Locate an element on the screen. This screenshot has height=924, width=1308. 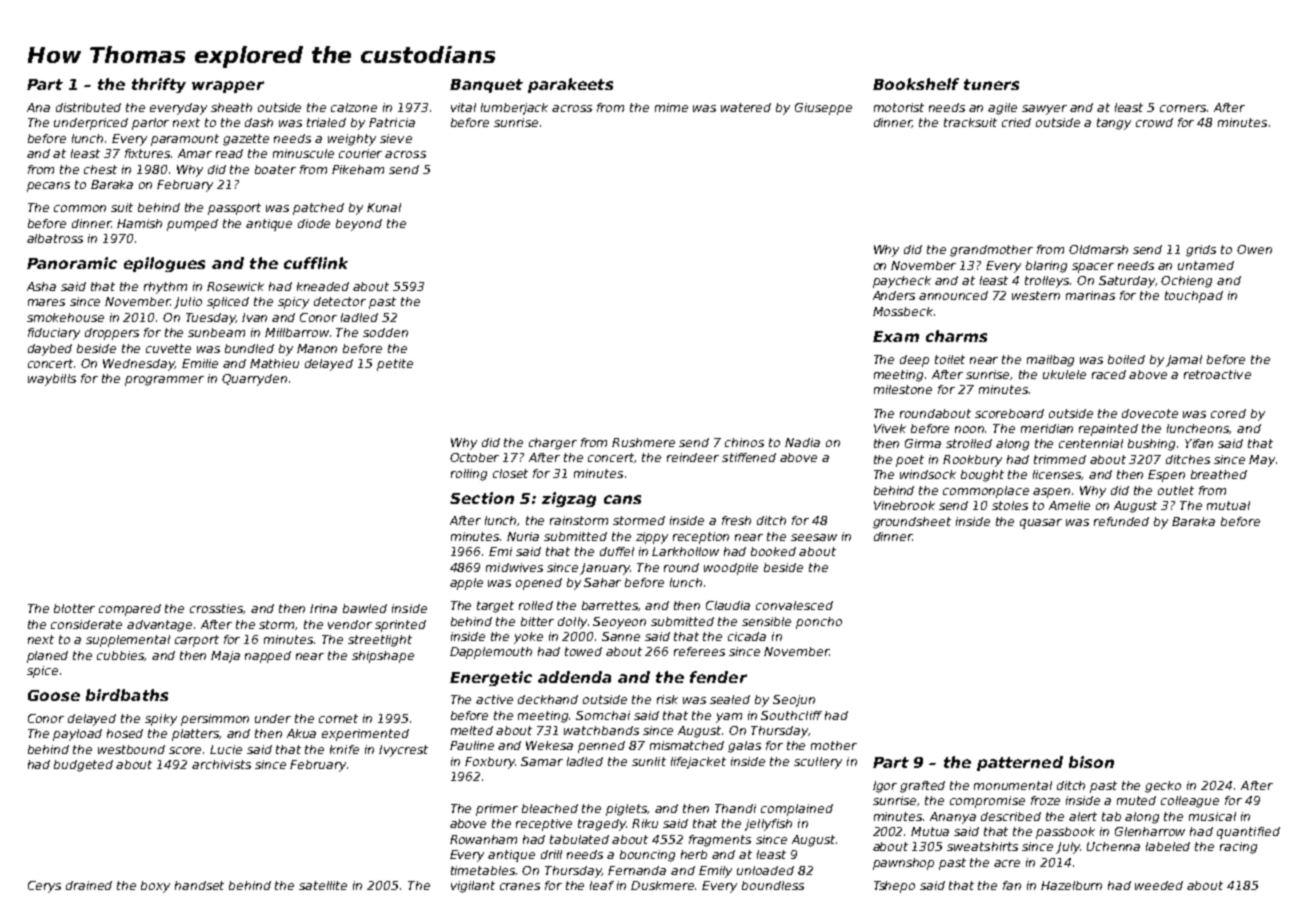
cubbies is located at coordinates (121, 656).
